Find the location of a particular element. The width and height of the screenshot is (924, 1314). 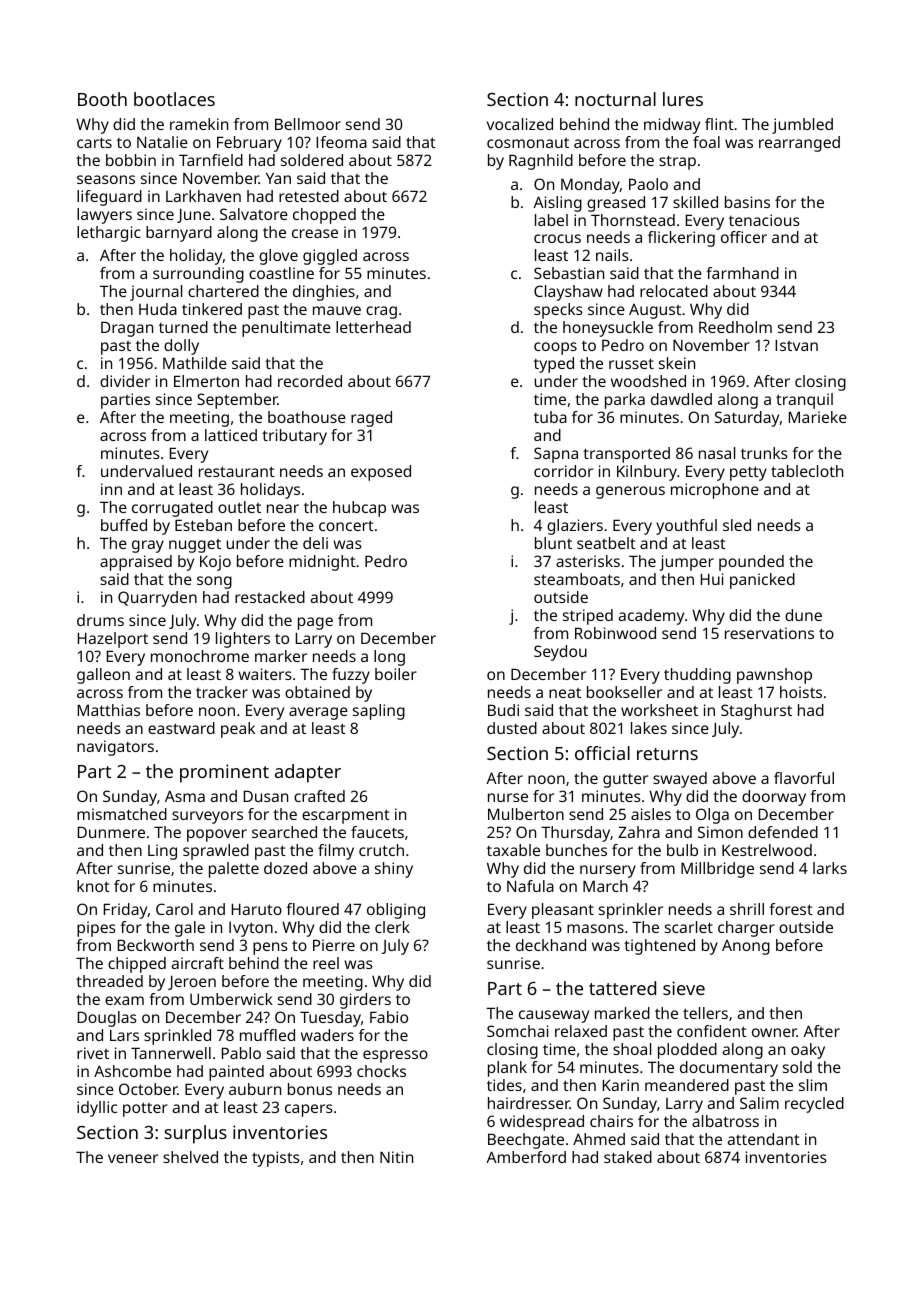

nocturnal is located at coordinates (615, 99).
